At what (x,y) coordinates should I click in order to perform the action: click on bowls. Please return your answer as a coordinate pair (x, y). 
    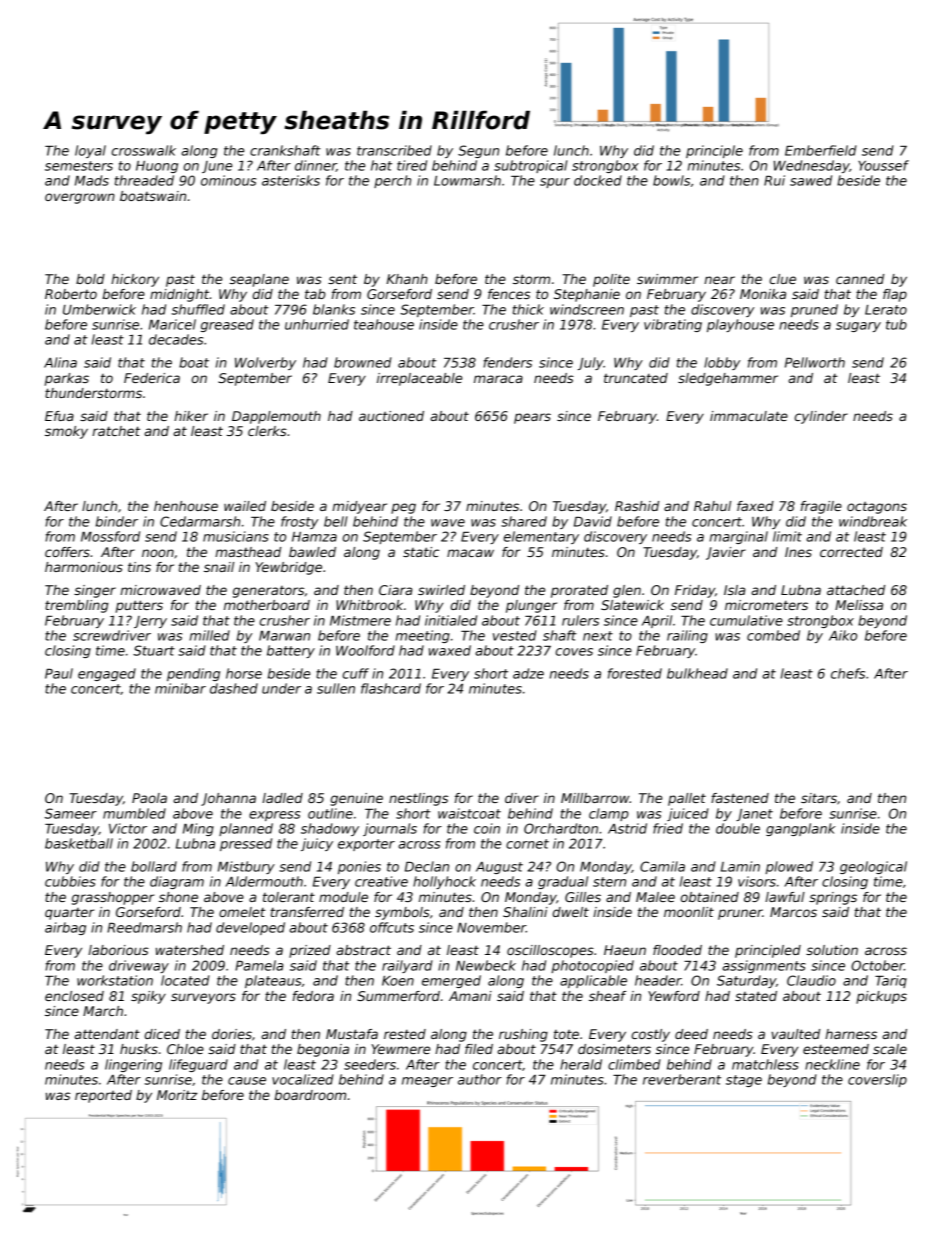
    Looking at the image, I should click on (671, 180).
